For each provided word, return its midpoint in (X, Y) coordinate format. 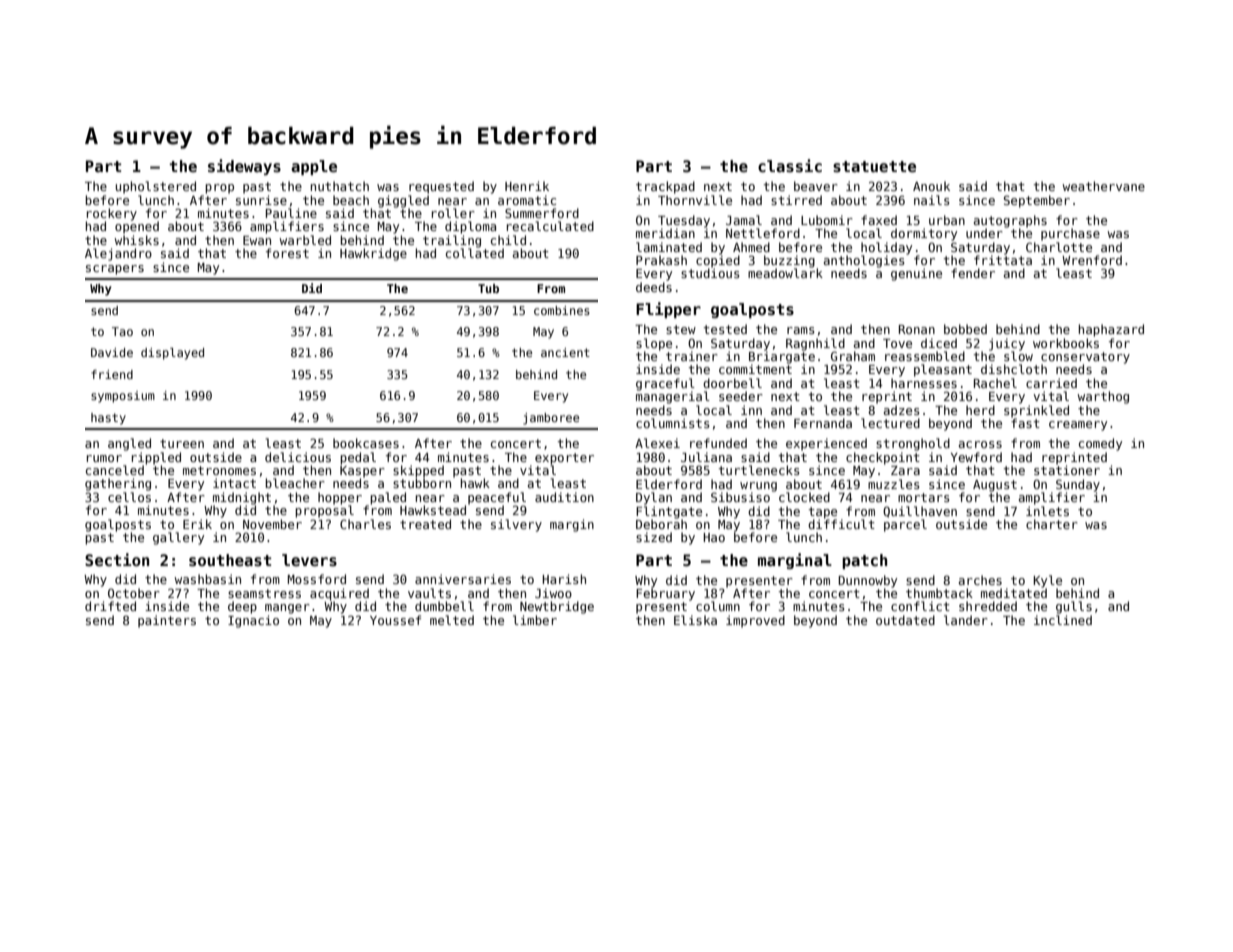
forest (287, 253)
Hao (714, 537)
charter (1052, 524)
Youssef (395, 620)
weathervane (1103, 186)
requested (441, 187)
